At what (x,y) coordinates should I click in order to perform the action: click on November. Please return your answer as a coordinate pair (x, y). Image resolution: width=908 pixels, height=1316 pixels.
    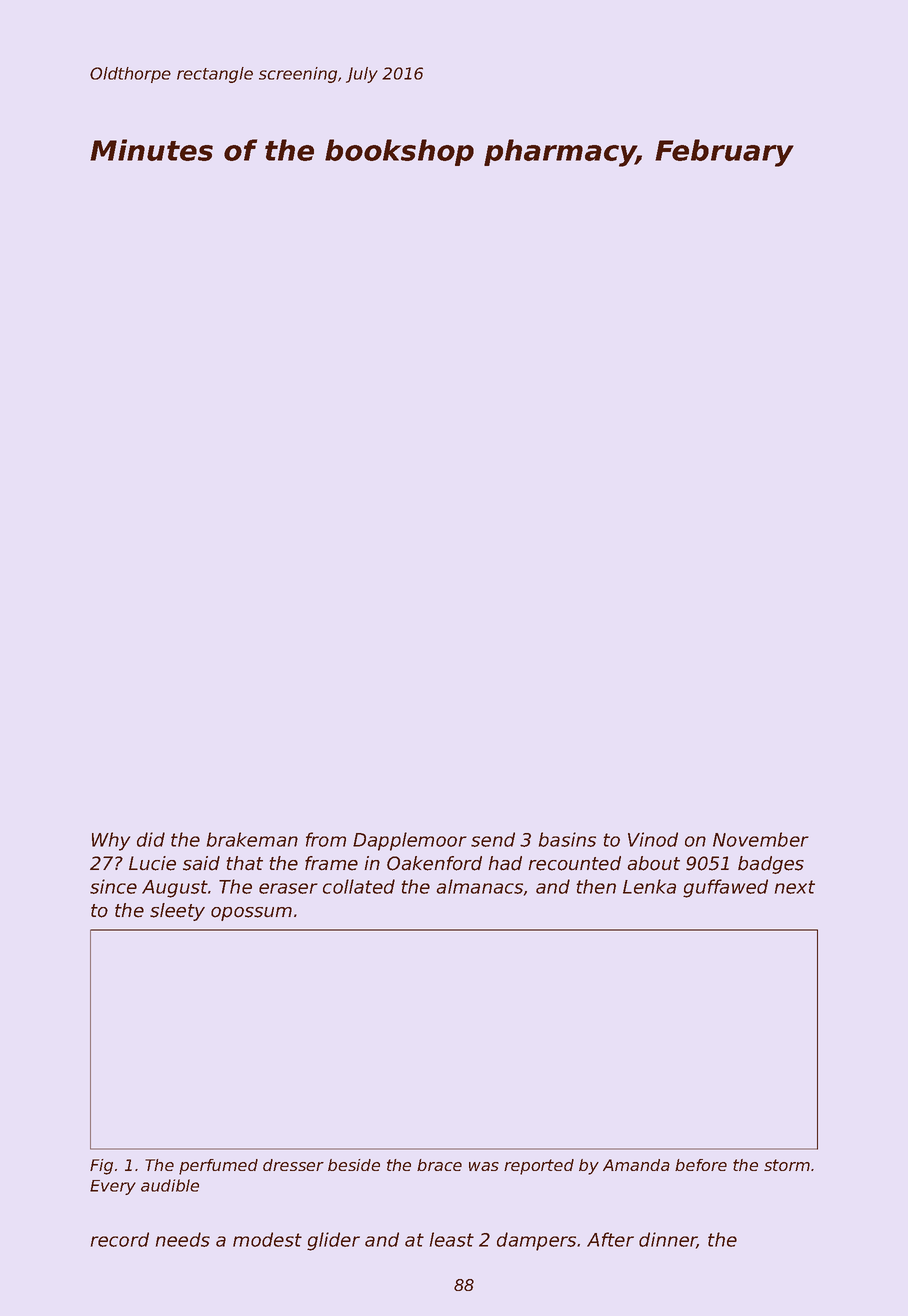
    Looking at the image, I should click on (761, 839).
